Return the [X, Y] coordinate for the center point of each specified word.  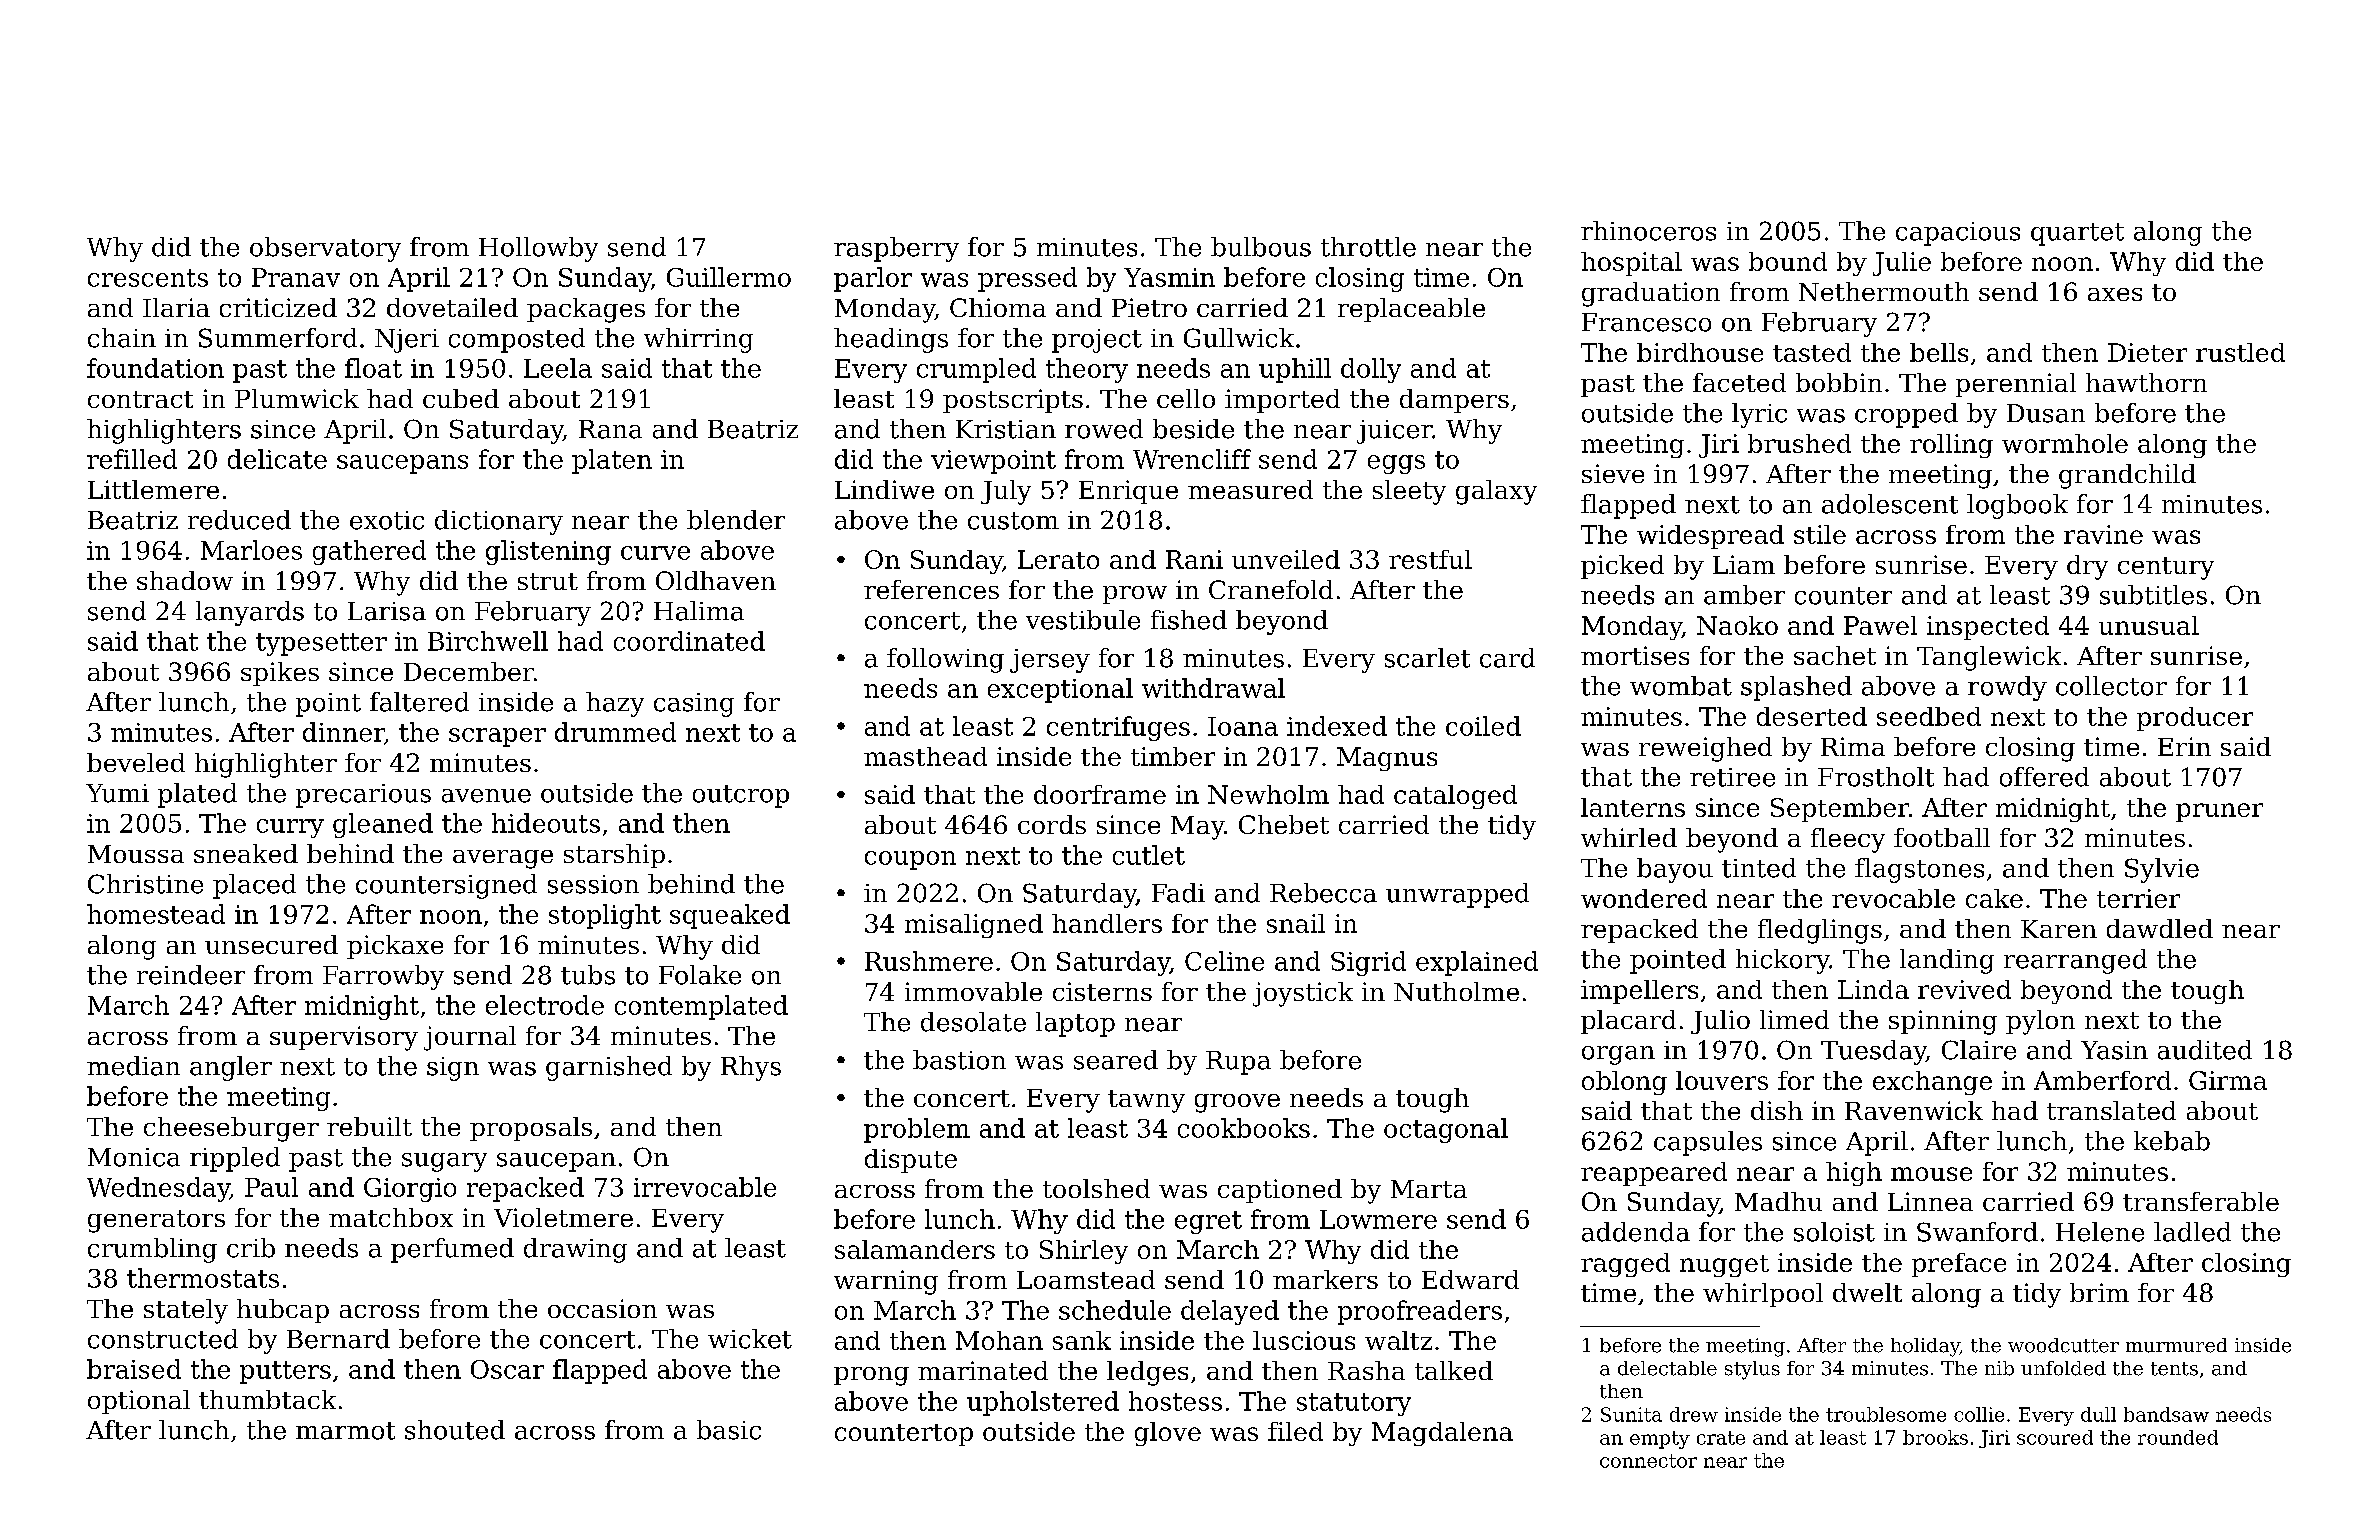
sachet [1835, 655]
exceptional [1060, 690]
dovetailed [452, 307]
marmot [345, 1431]
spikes [280, 674]
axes [2115, 294]
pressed [1027, 279]
